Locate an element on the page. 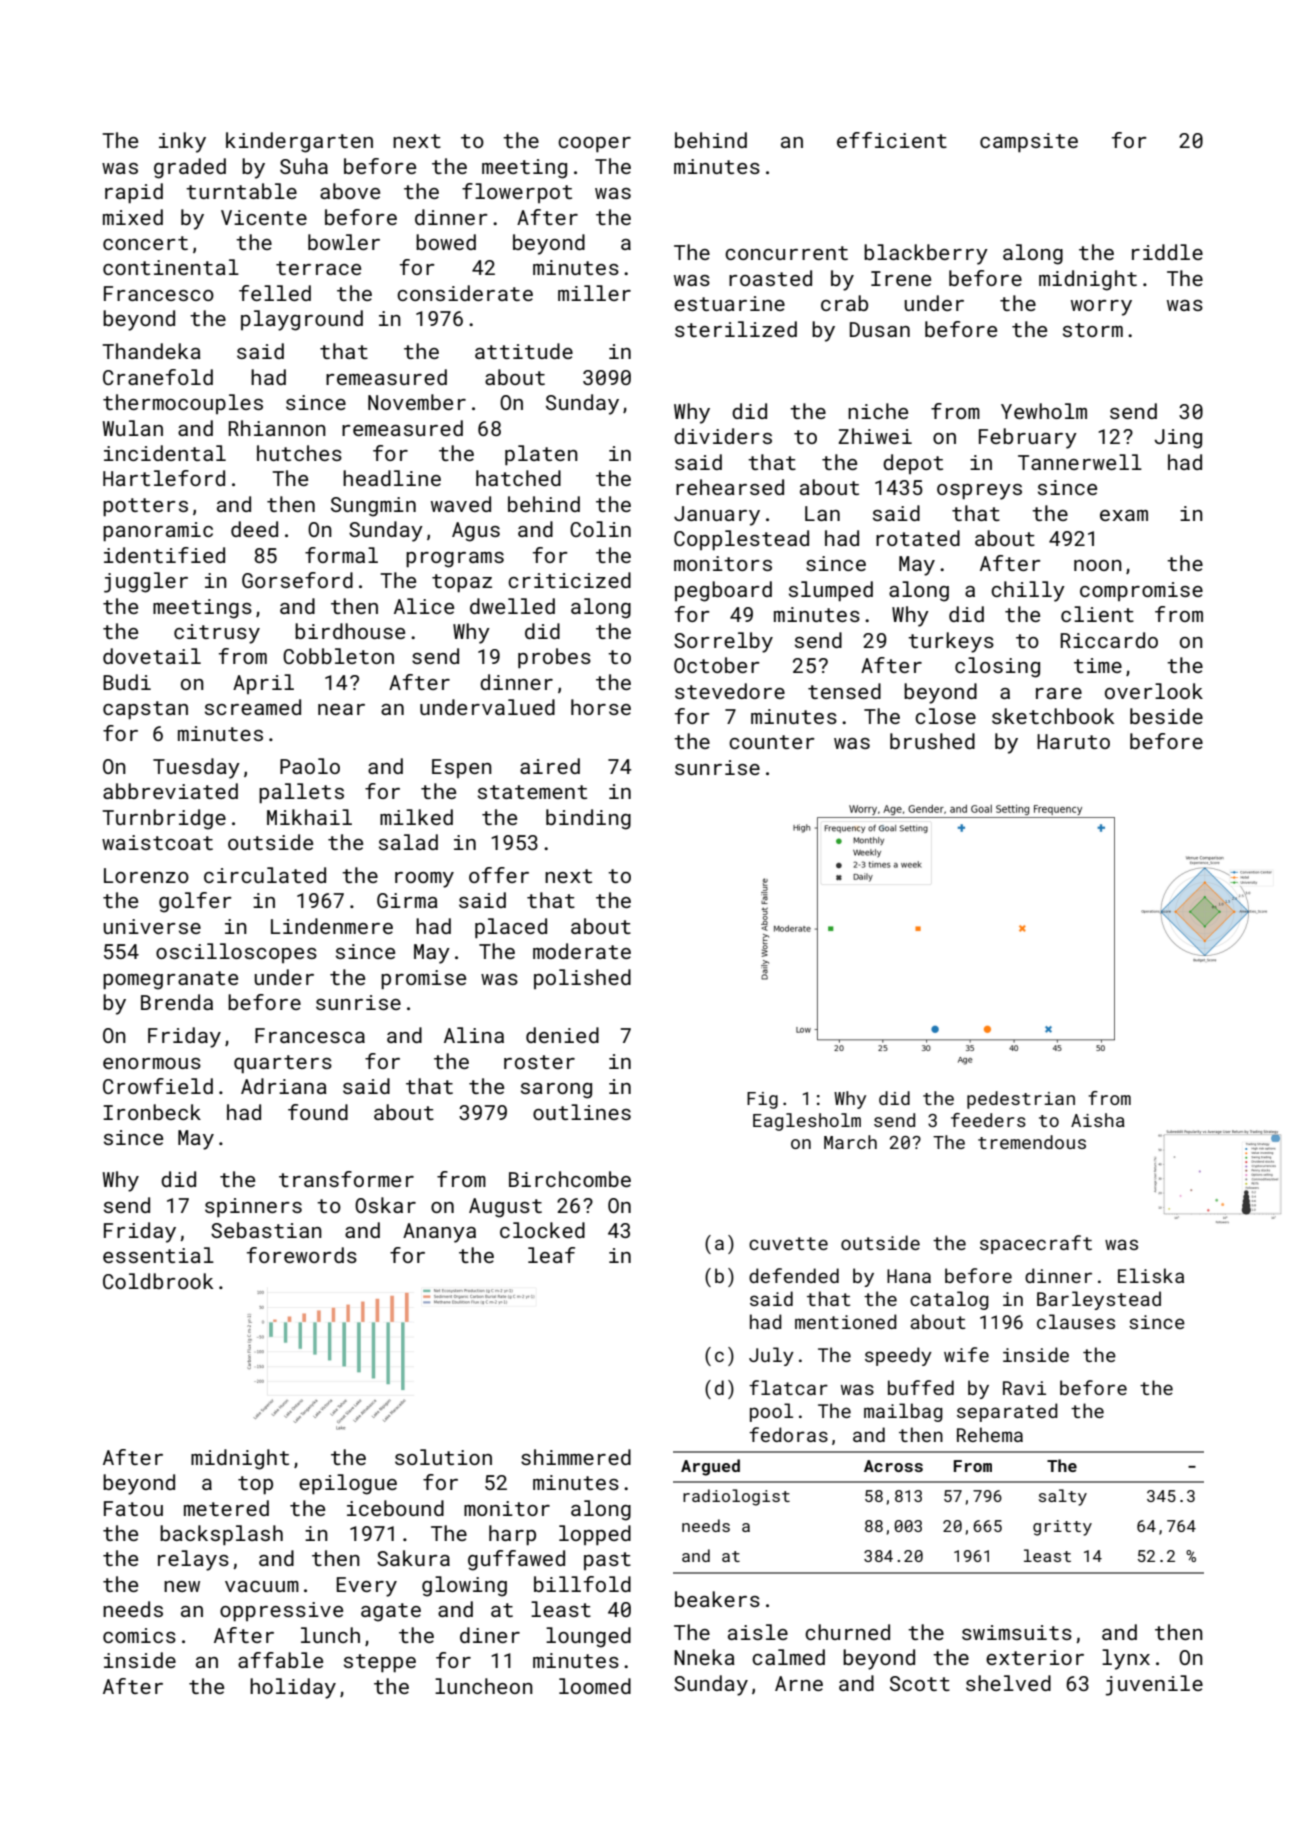 Image resolution: width=1306 pixels, height=1847 pixels. loomed is located at coordinates (595, 1686).
